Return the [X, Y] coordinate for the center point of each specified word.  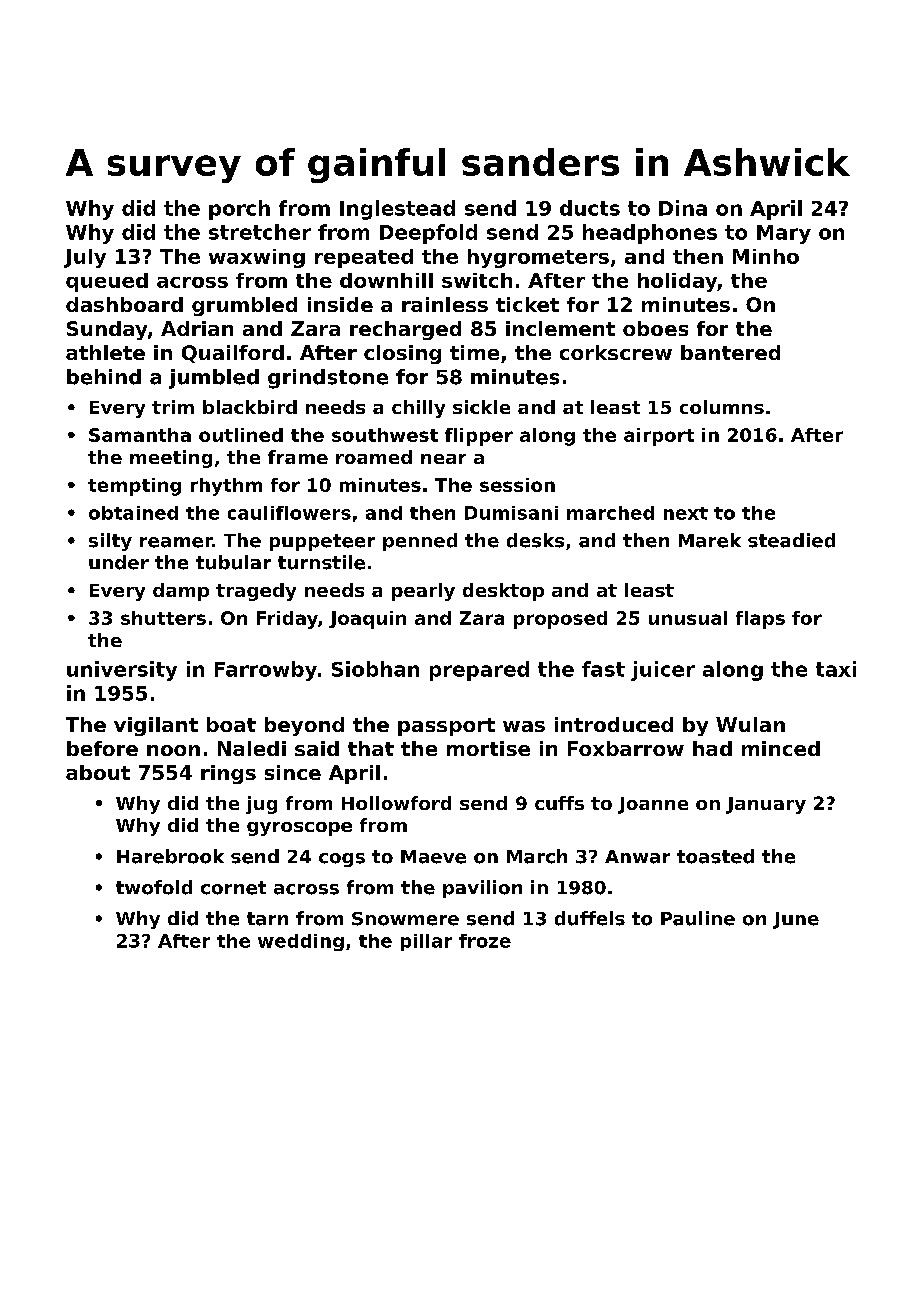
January [766, 805]
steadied [791, 540]
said [317, 748]
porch [239, 210]
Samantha [140, 435]
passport [446, 727]
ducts [590, 208]
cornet [233, 888]
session [517, 485]
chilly [418, 409]
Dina [683, 208]
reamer [176, 542]
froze [485, 941]
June [796, 920]
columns [722, 407]
